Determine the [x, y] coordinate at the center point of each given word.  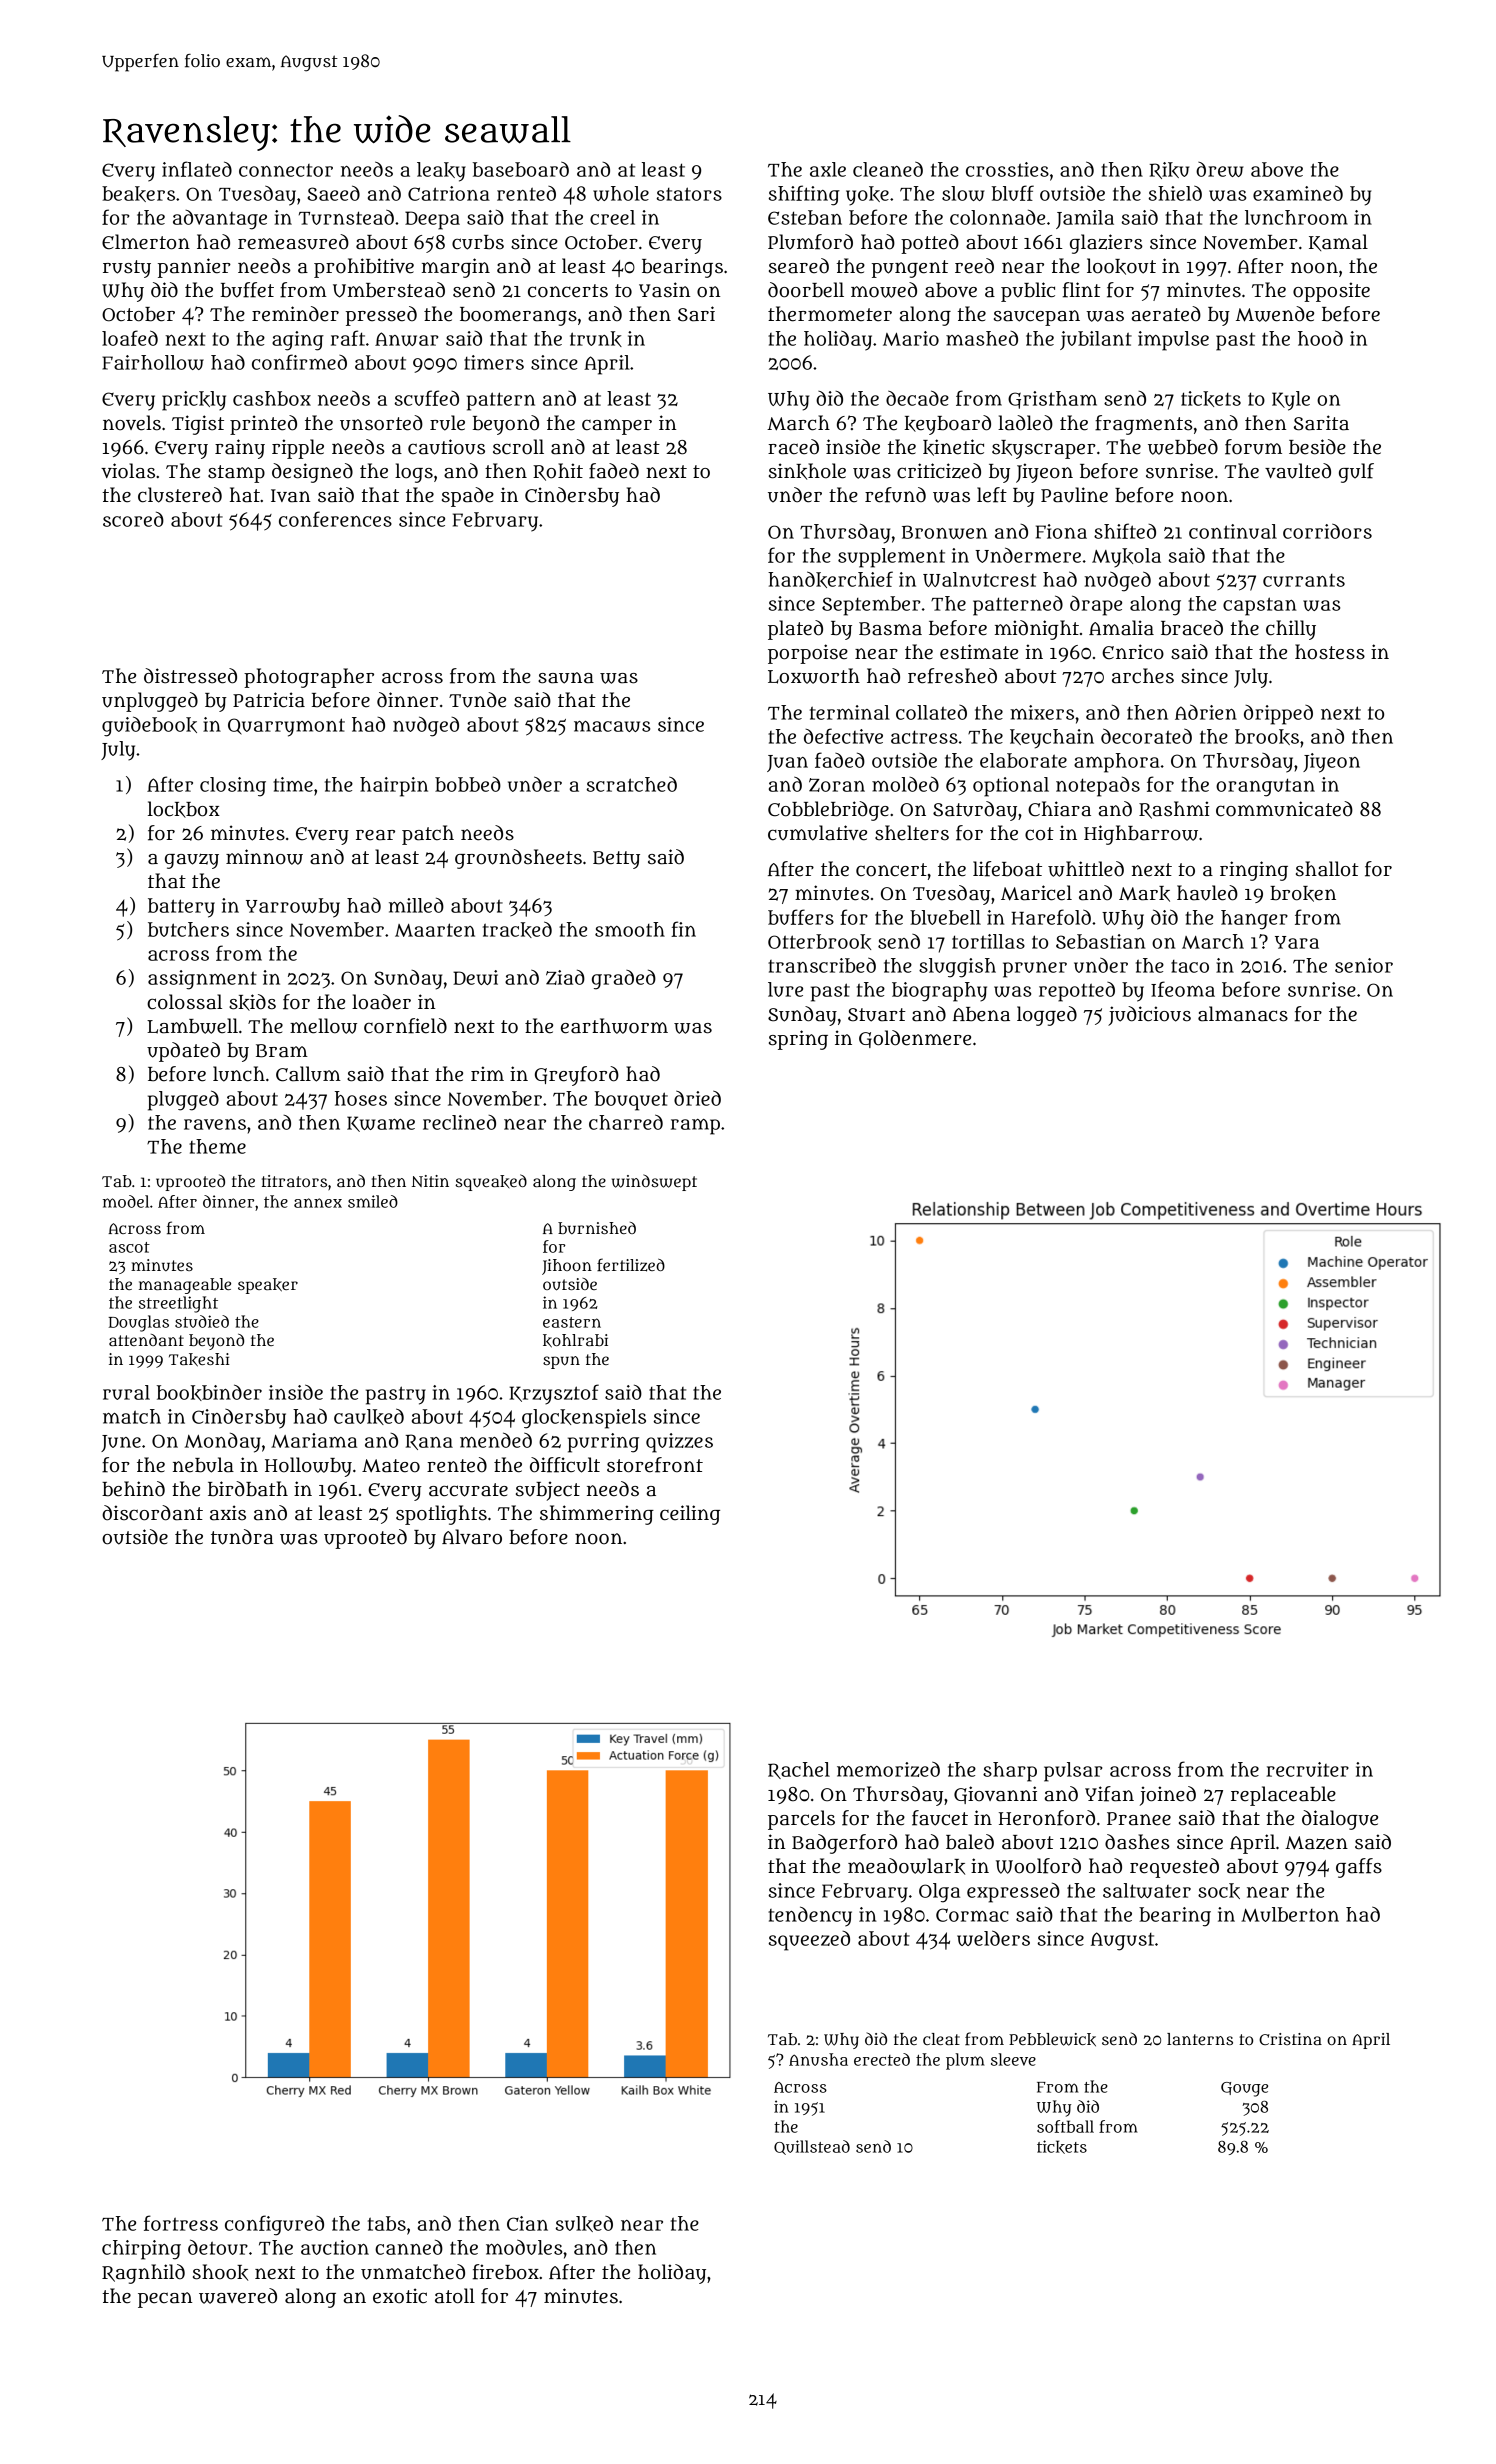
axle [828, 169]
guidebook [149, 726]
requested [1174, 1868]
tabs [387, 2223]
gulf [1356, 473]
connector [286, 170]
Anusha [818, 2059]
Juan [787, 763]
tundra [242, 1537]
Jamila [1085, 219]
